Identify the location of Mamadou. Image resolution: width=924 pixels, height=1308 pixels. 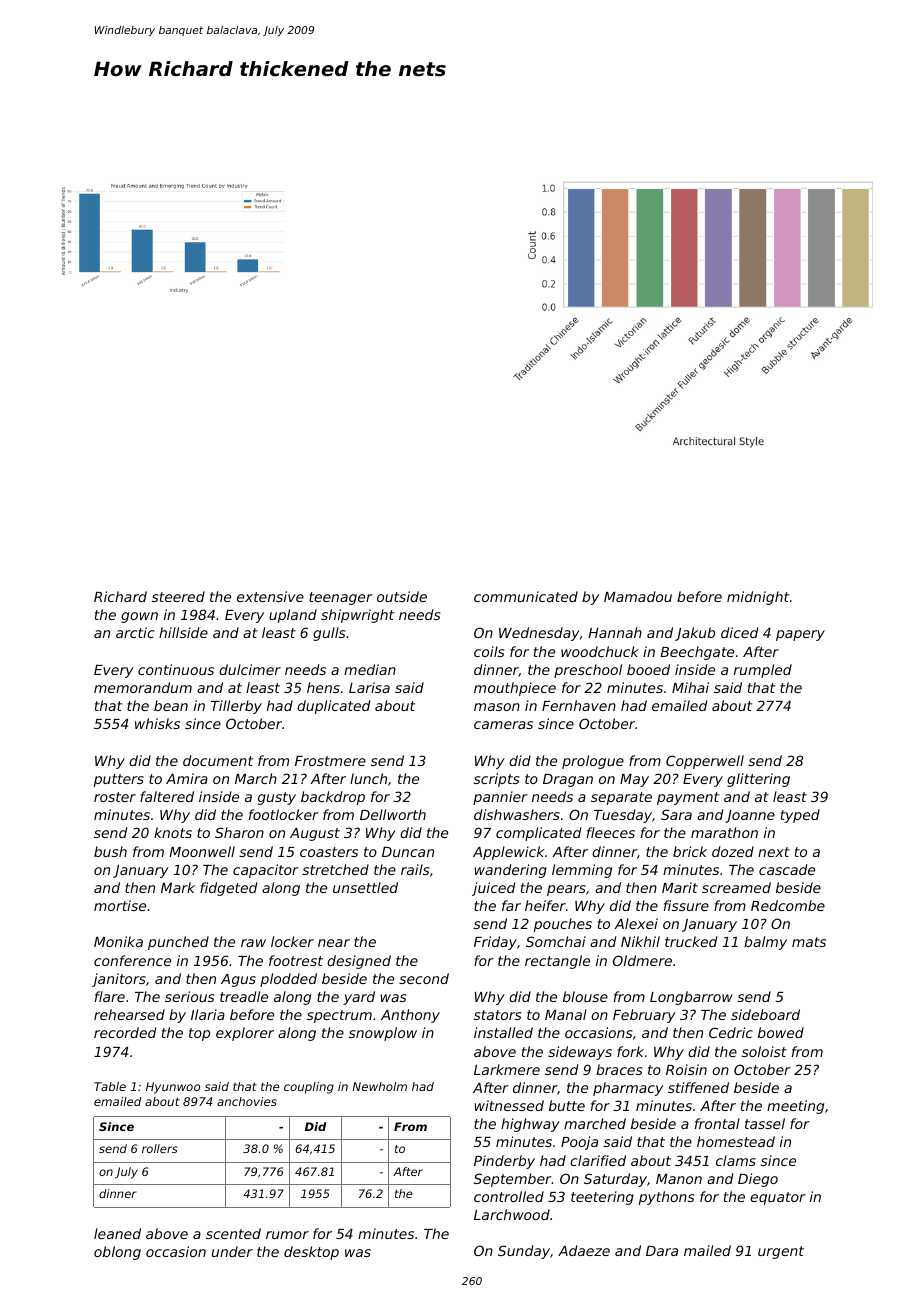
(638, 596).
